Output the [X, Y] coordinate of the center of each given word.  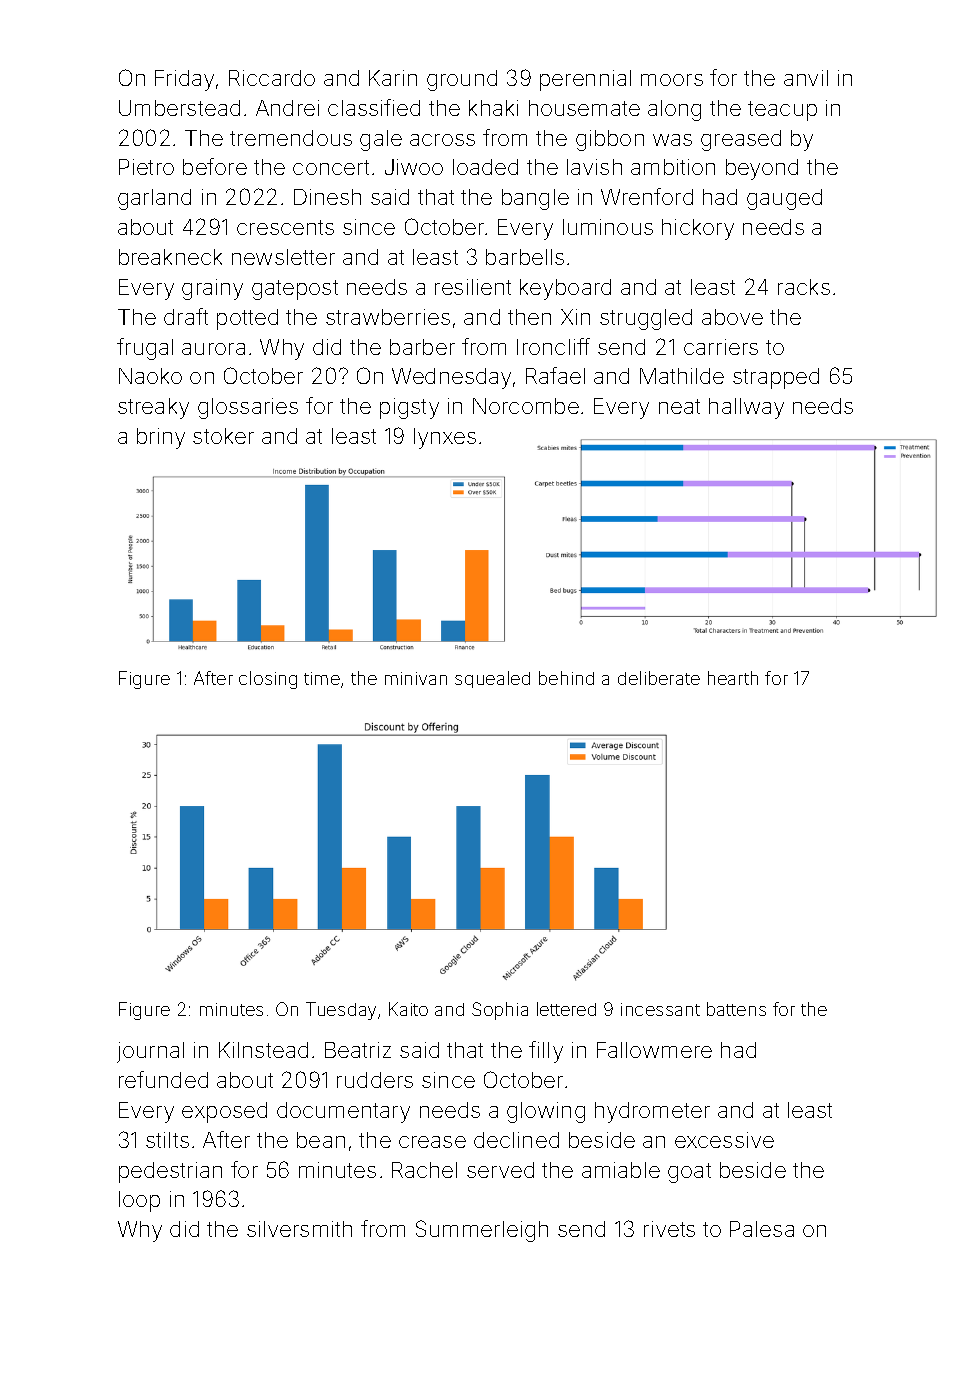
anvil [806, 78]
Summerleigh [482, 1231]
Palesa [762, 1229]
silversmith [299, 1229]
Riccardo [272, 78]
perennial [585, 80]
